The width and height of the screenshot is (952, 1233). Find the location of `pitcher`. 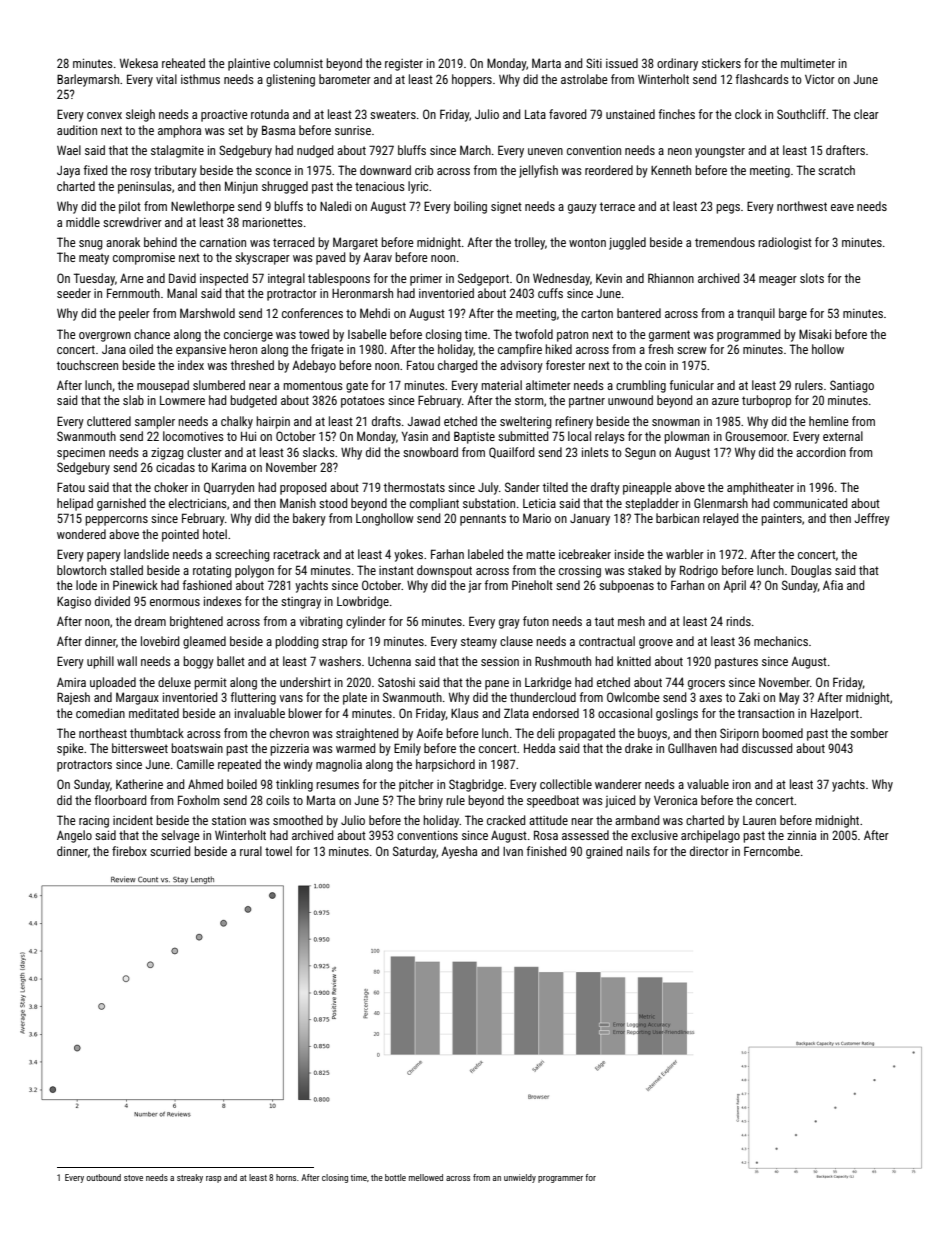

pitcher is located at coordinates (416, 785).
